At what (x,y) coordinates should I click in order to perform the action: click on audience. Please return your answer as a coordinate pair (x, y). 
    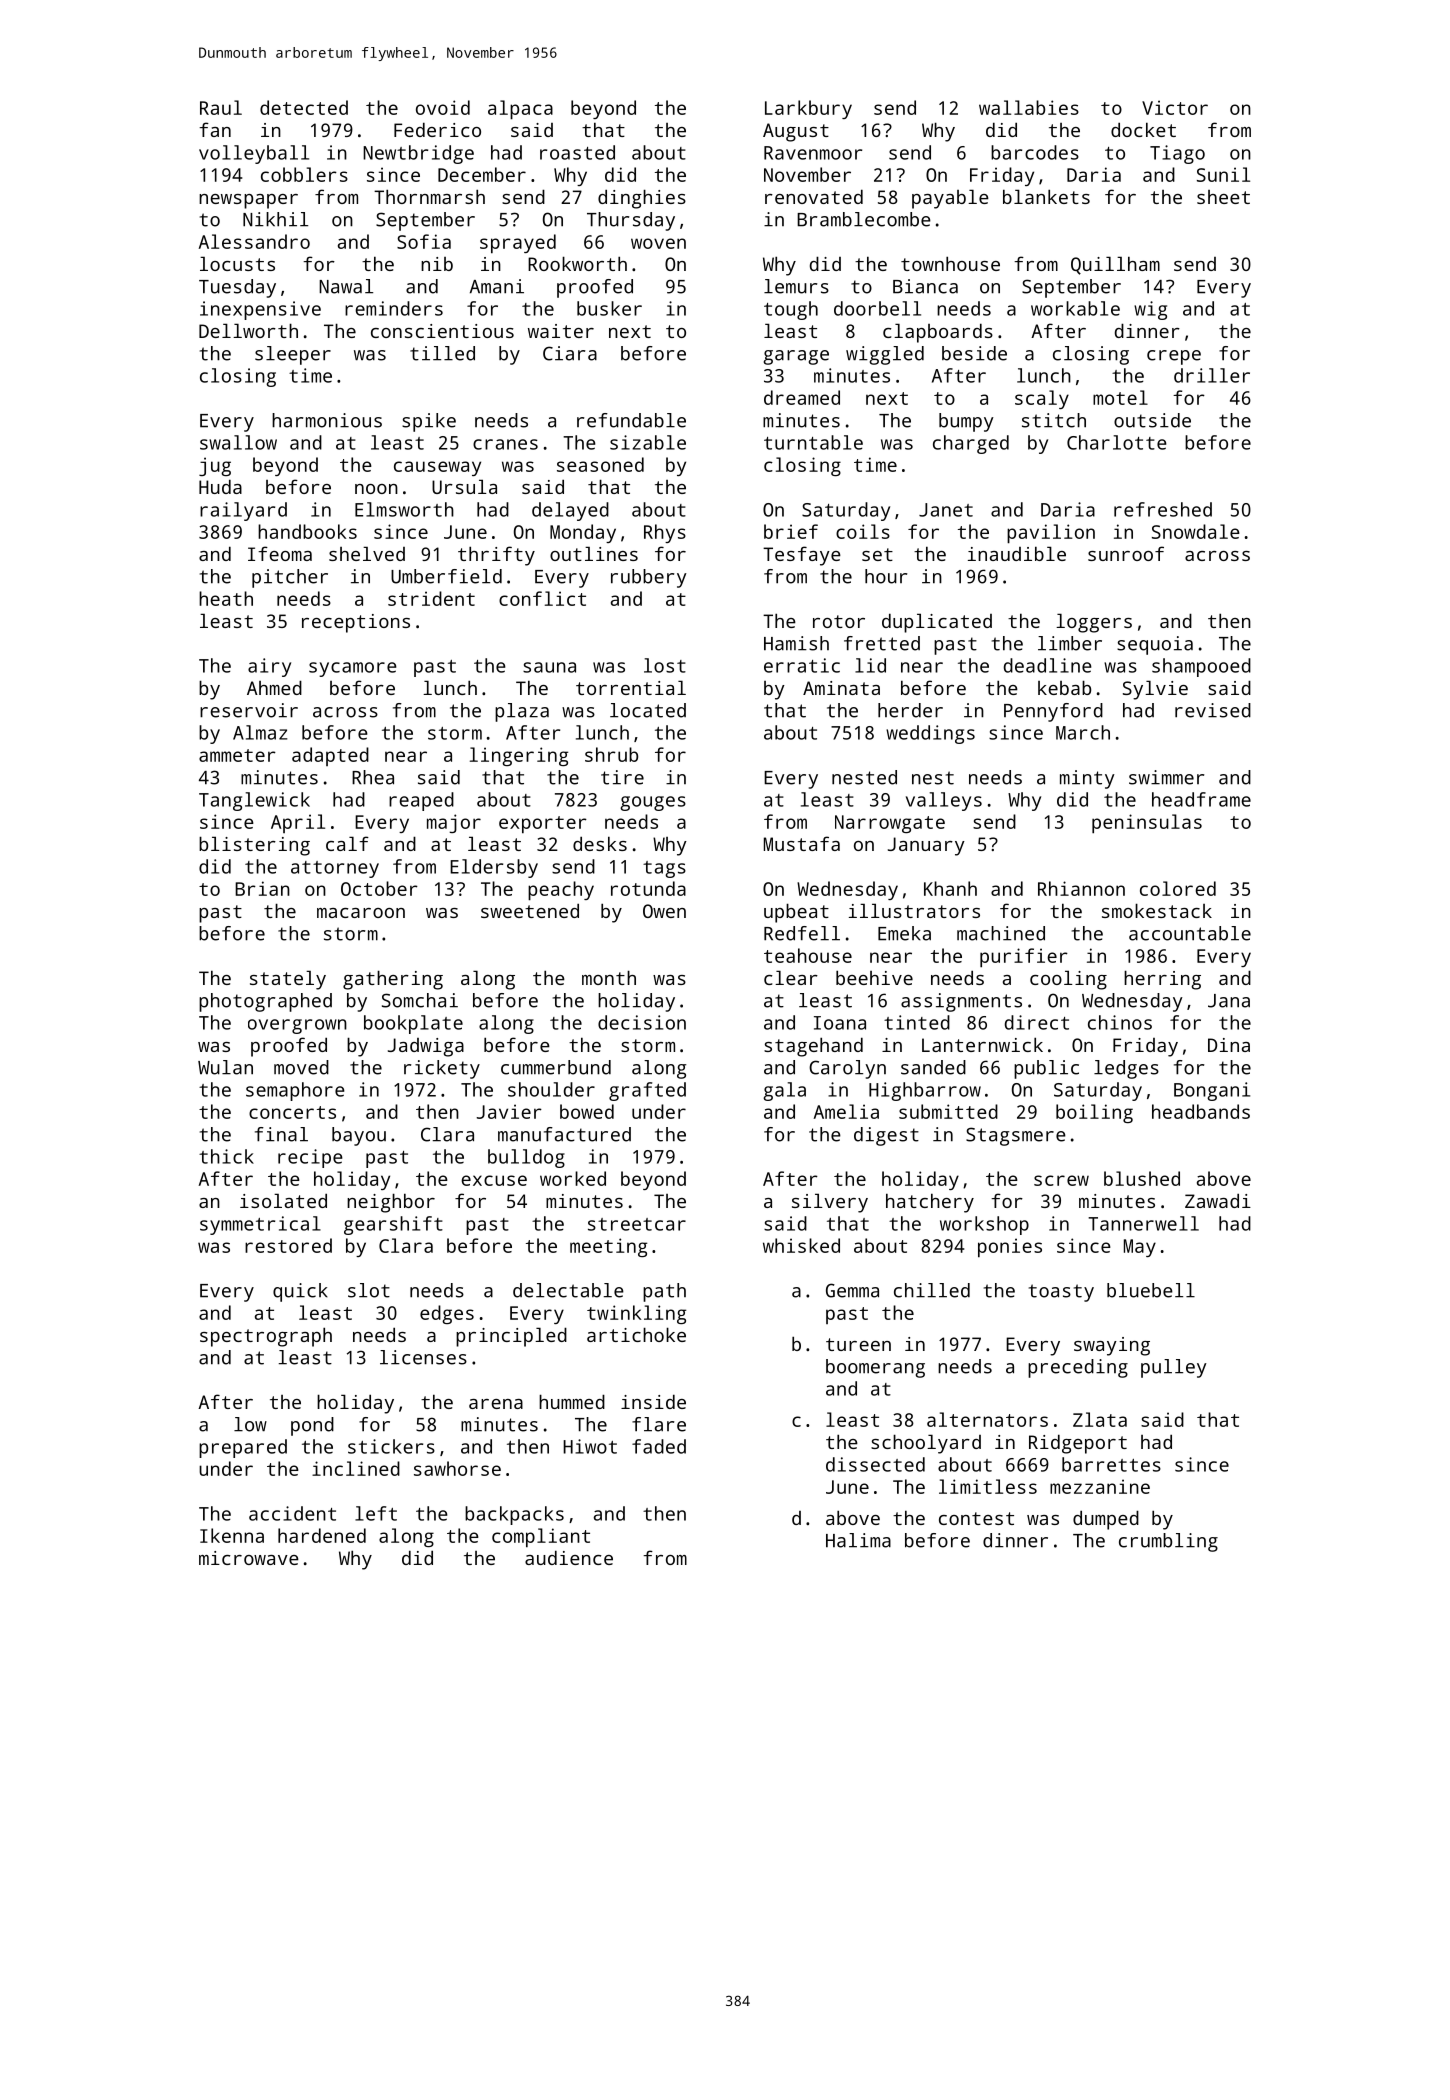
    Looking at the image, I should click on (569, 1557).
